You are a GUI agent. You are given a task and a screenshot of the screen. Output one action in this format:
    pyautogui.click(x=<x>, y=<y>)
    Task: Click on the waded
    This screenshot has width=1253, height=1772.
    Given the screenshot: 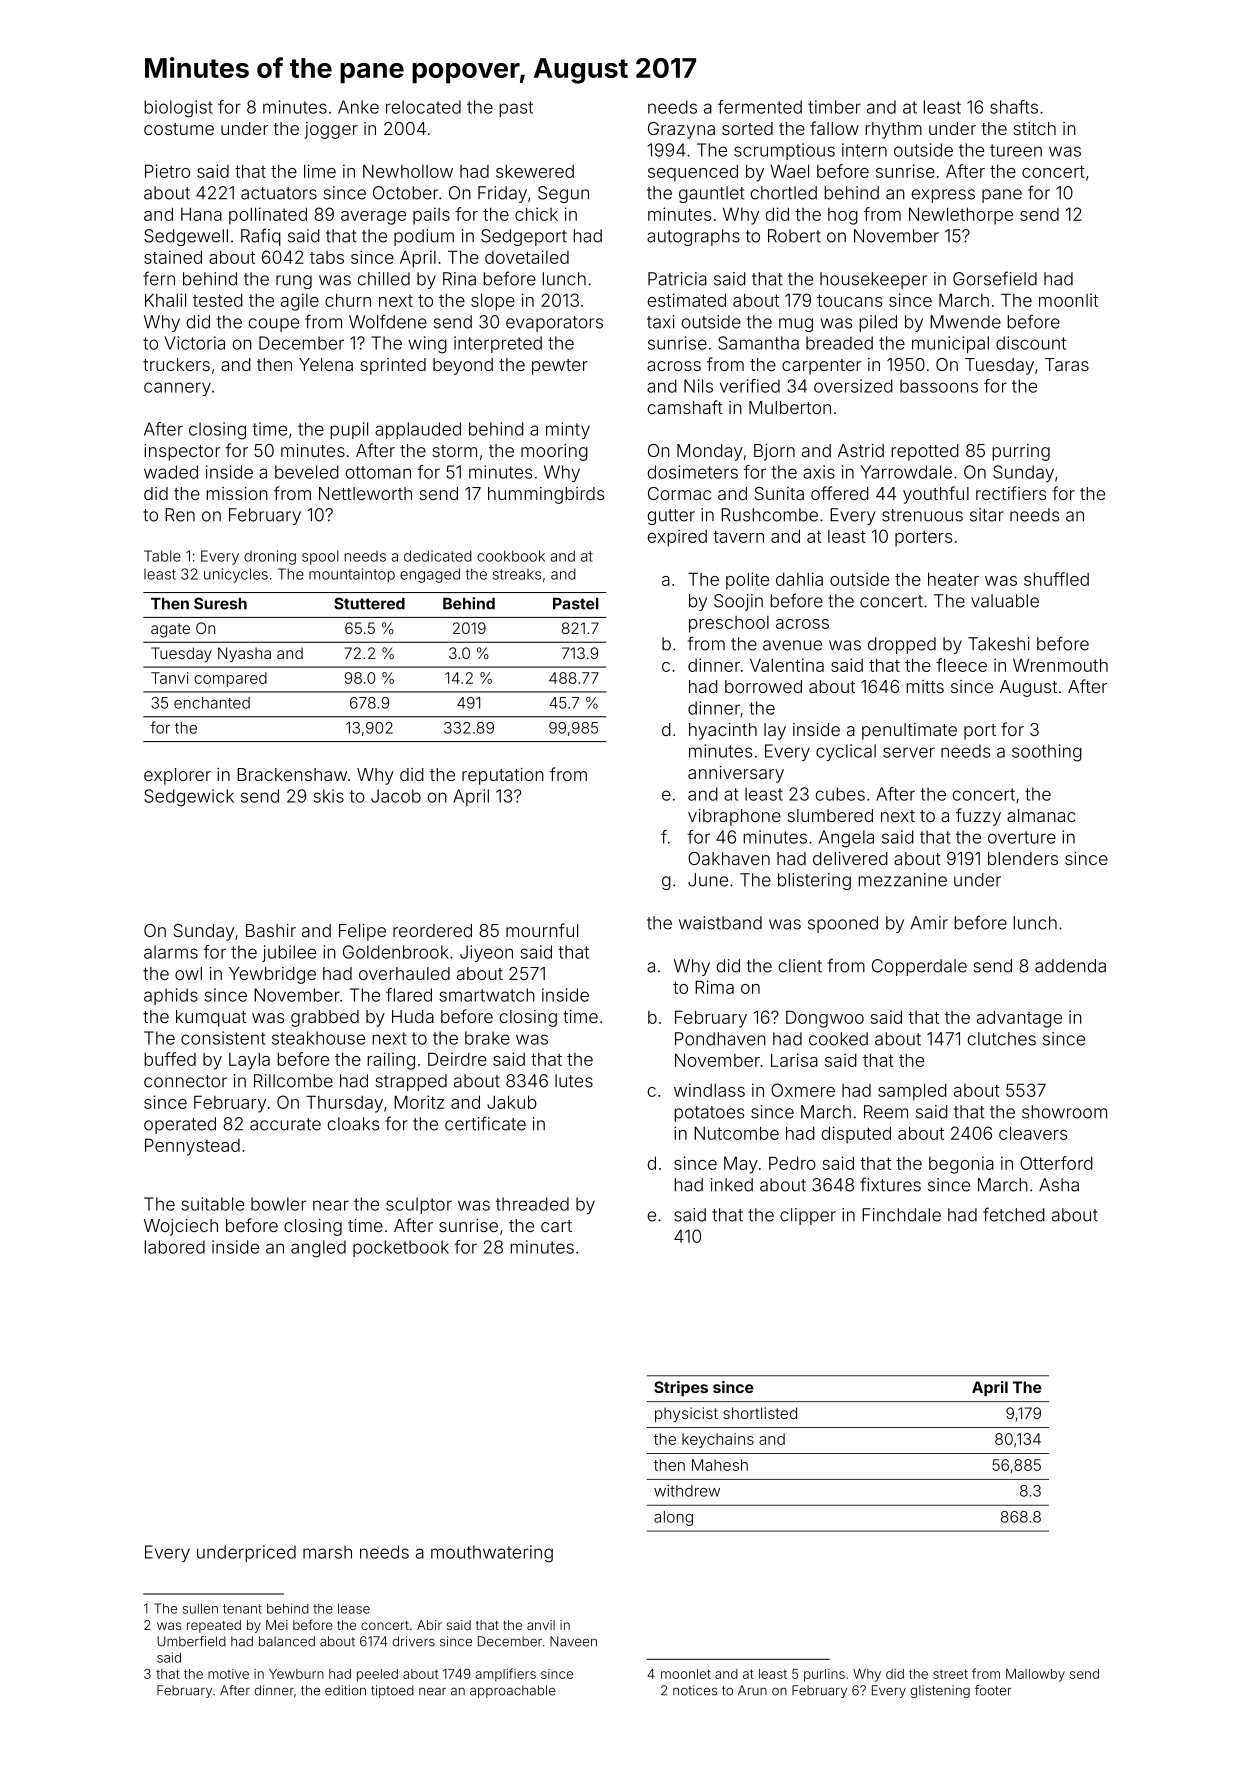 What is the action you would take?
    pyautogui.click(x=171, y=472)
